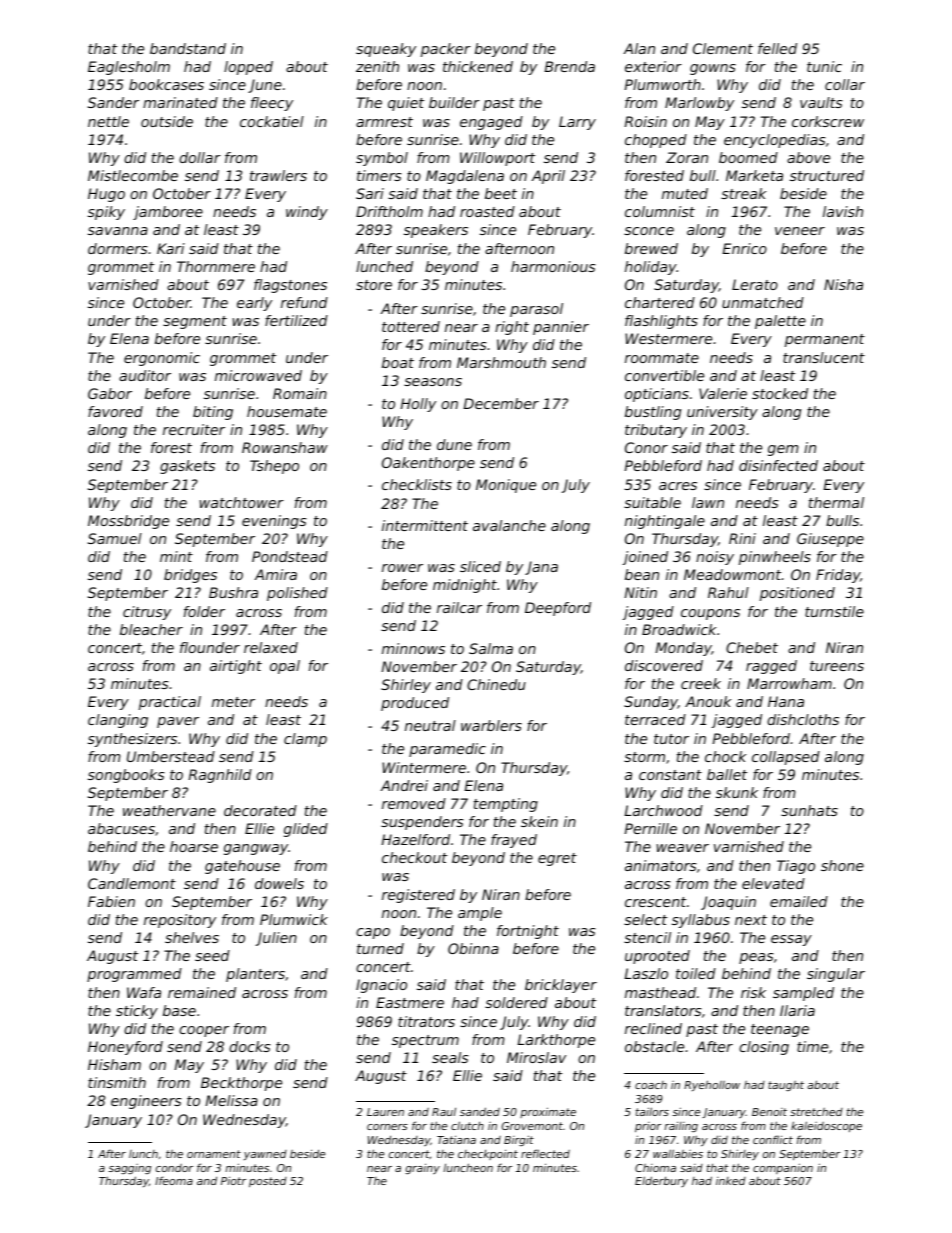  What do you see at coordinates (661, 1181) in the page?
I see `Elderbury` at bounding box center [661, 1181].
